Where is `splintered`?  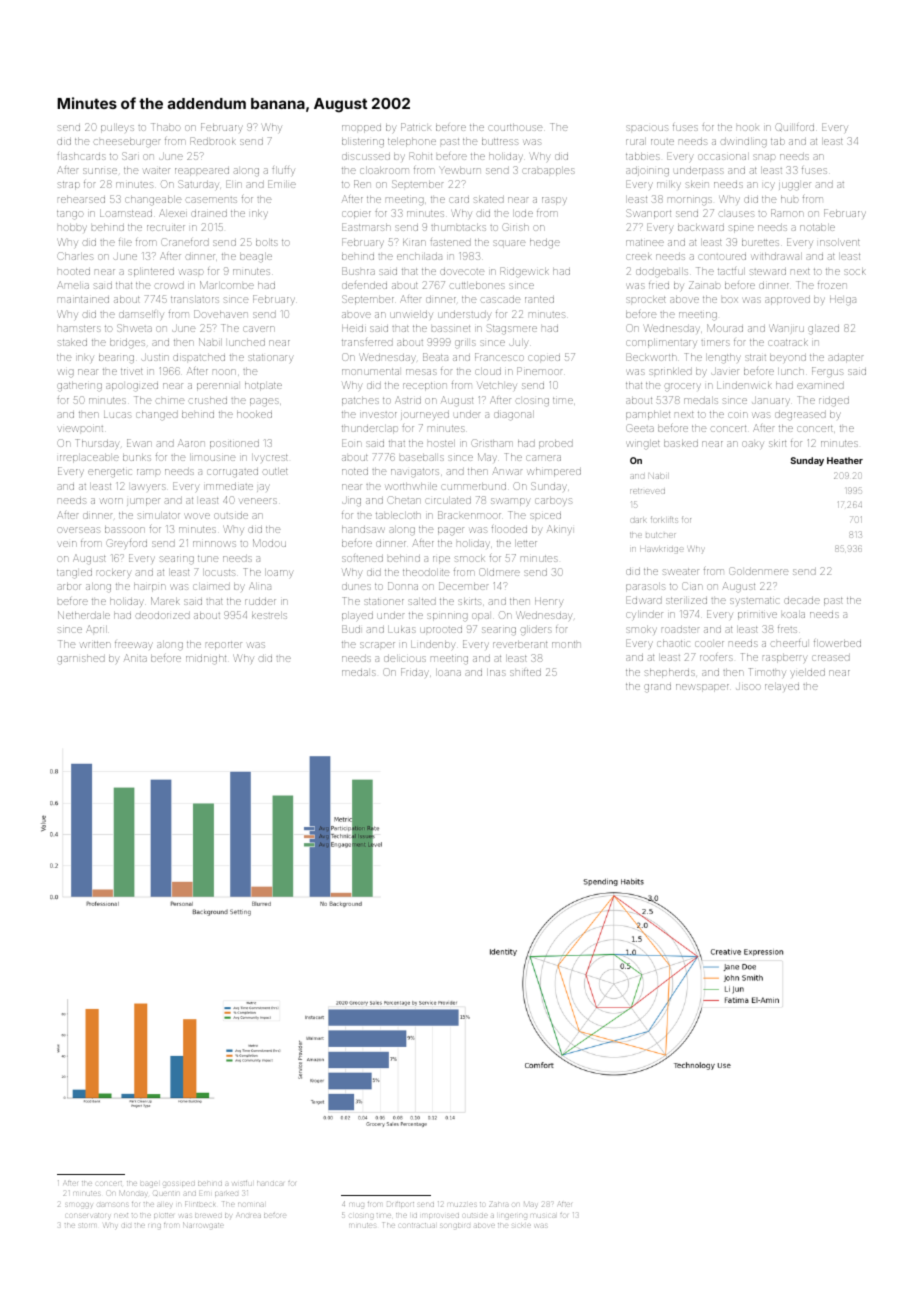
splintered is located at coordinates (151, 272).
